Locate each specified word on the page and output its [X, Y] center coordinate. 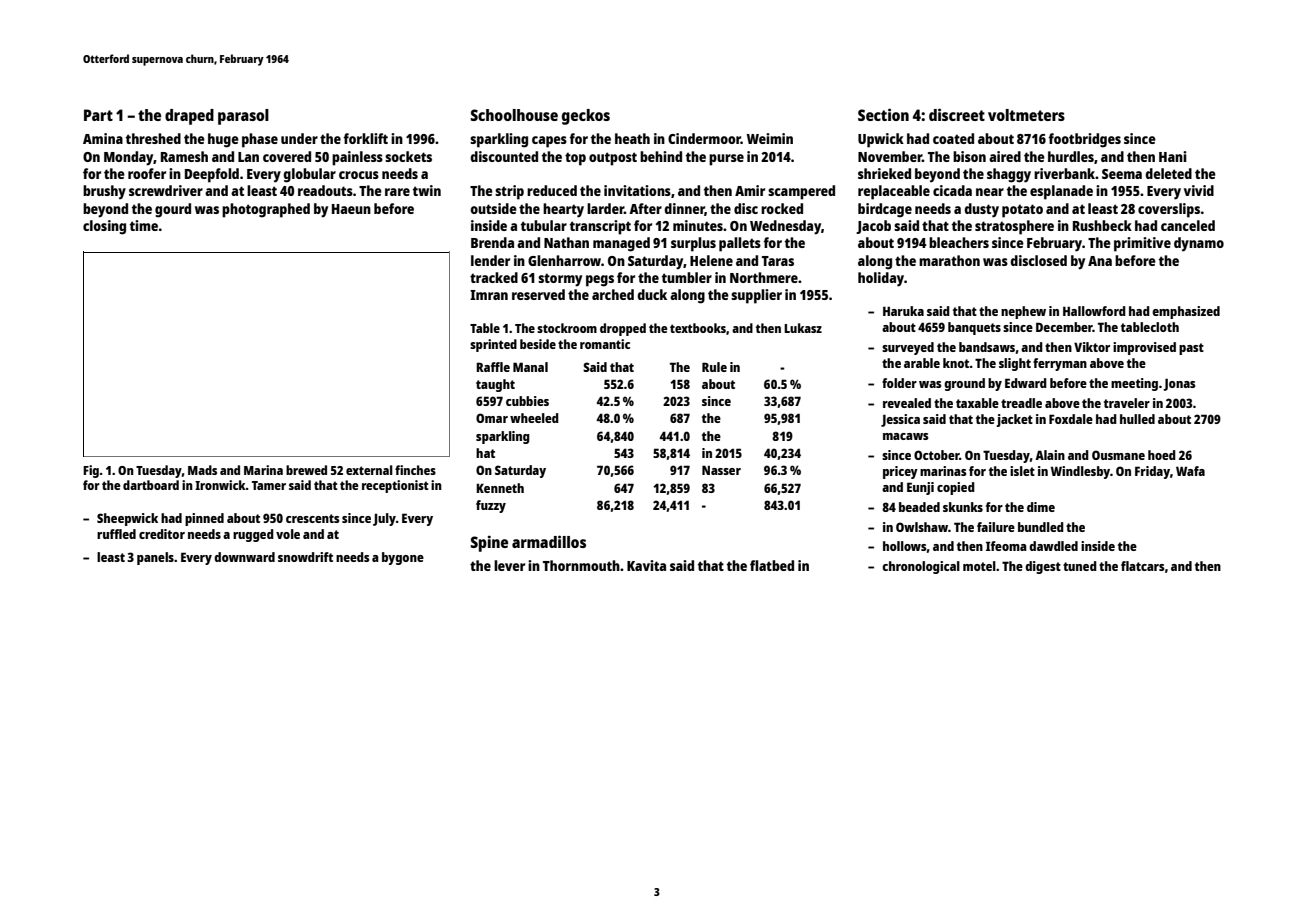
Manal [530, 367]
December [1064, 327]
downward [244, 557]
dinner [684, 209]
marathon [949, 260]
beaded [919, 507]
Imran [489, 295]
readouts [325, 190]
